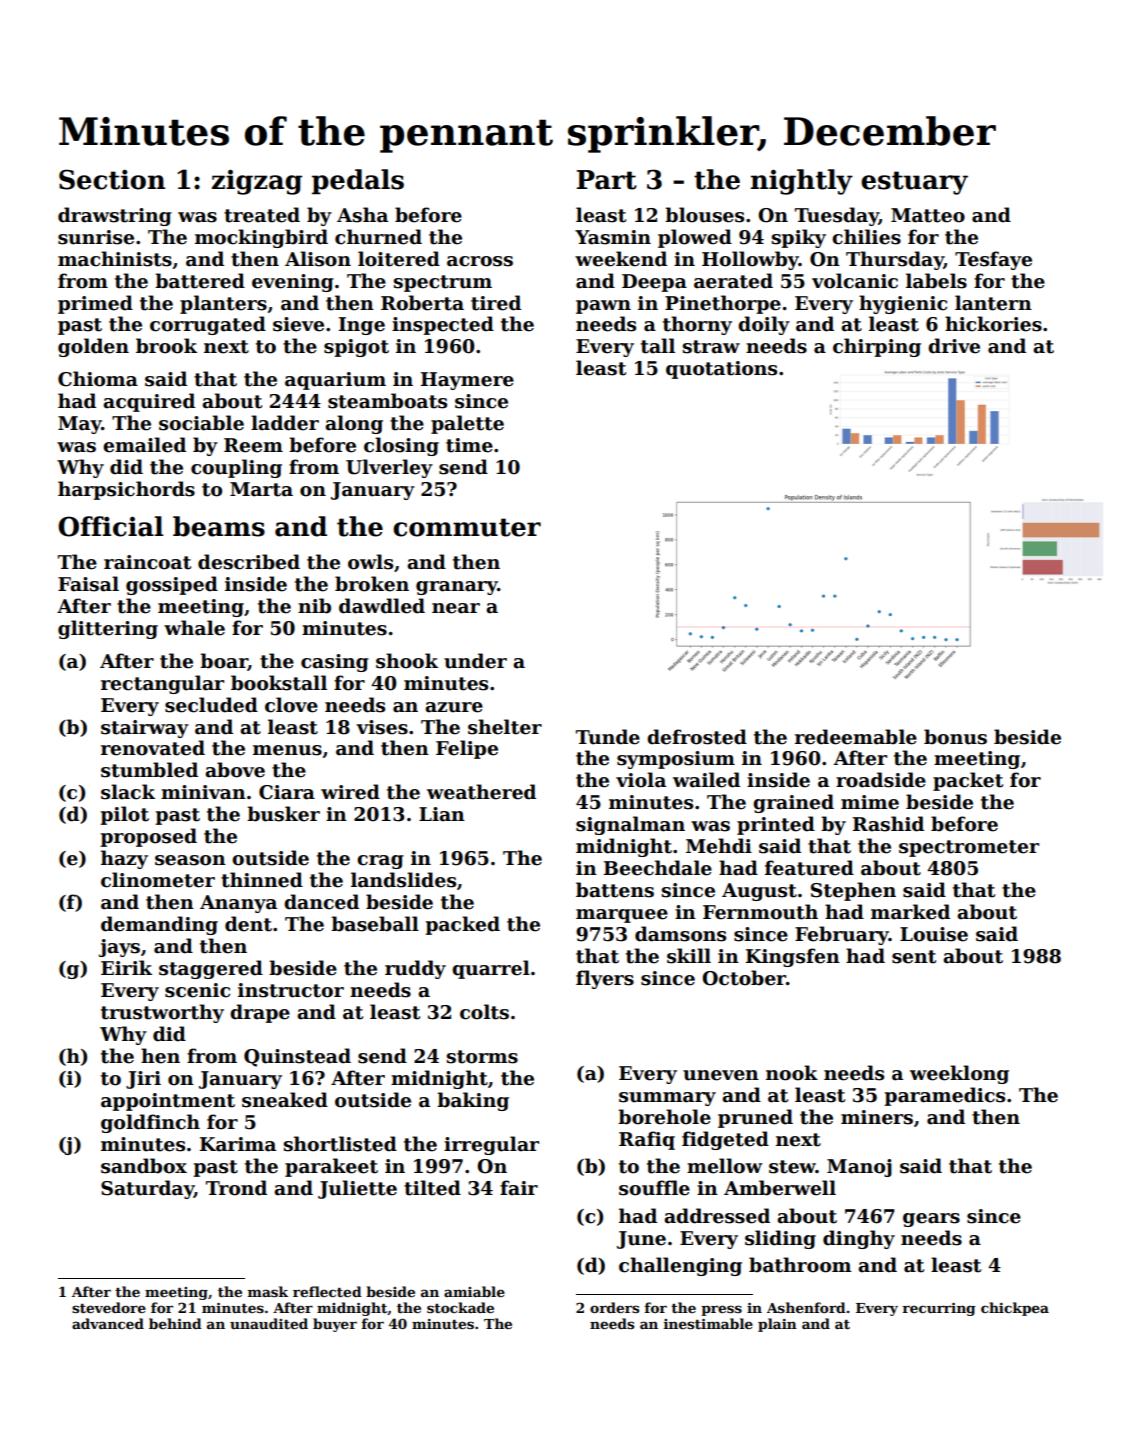 The width and height of the screenshot is (1122, 1451). What do you see at coordinates (881, 780) in the screenshot?
I see `roadside` at bounding box center [881, 780].
